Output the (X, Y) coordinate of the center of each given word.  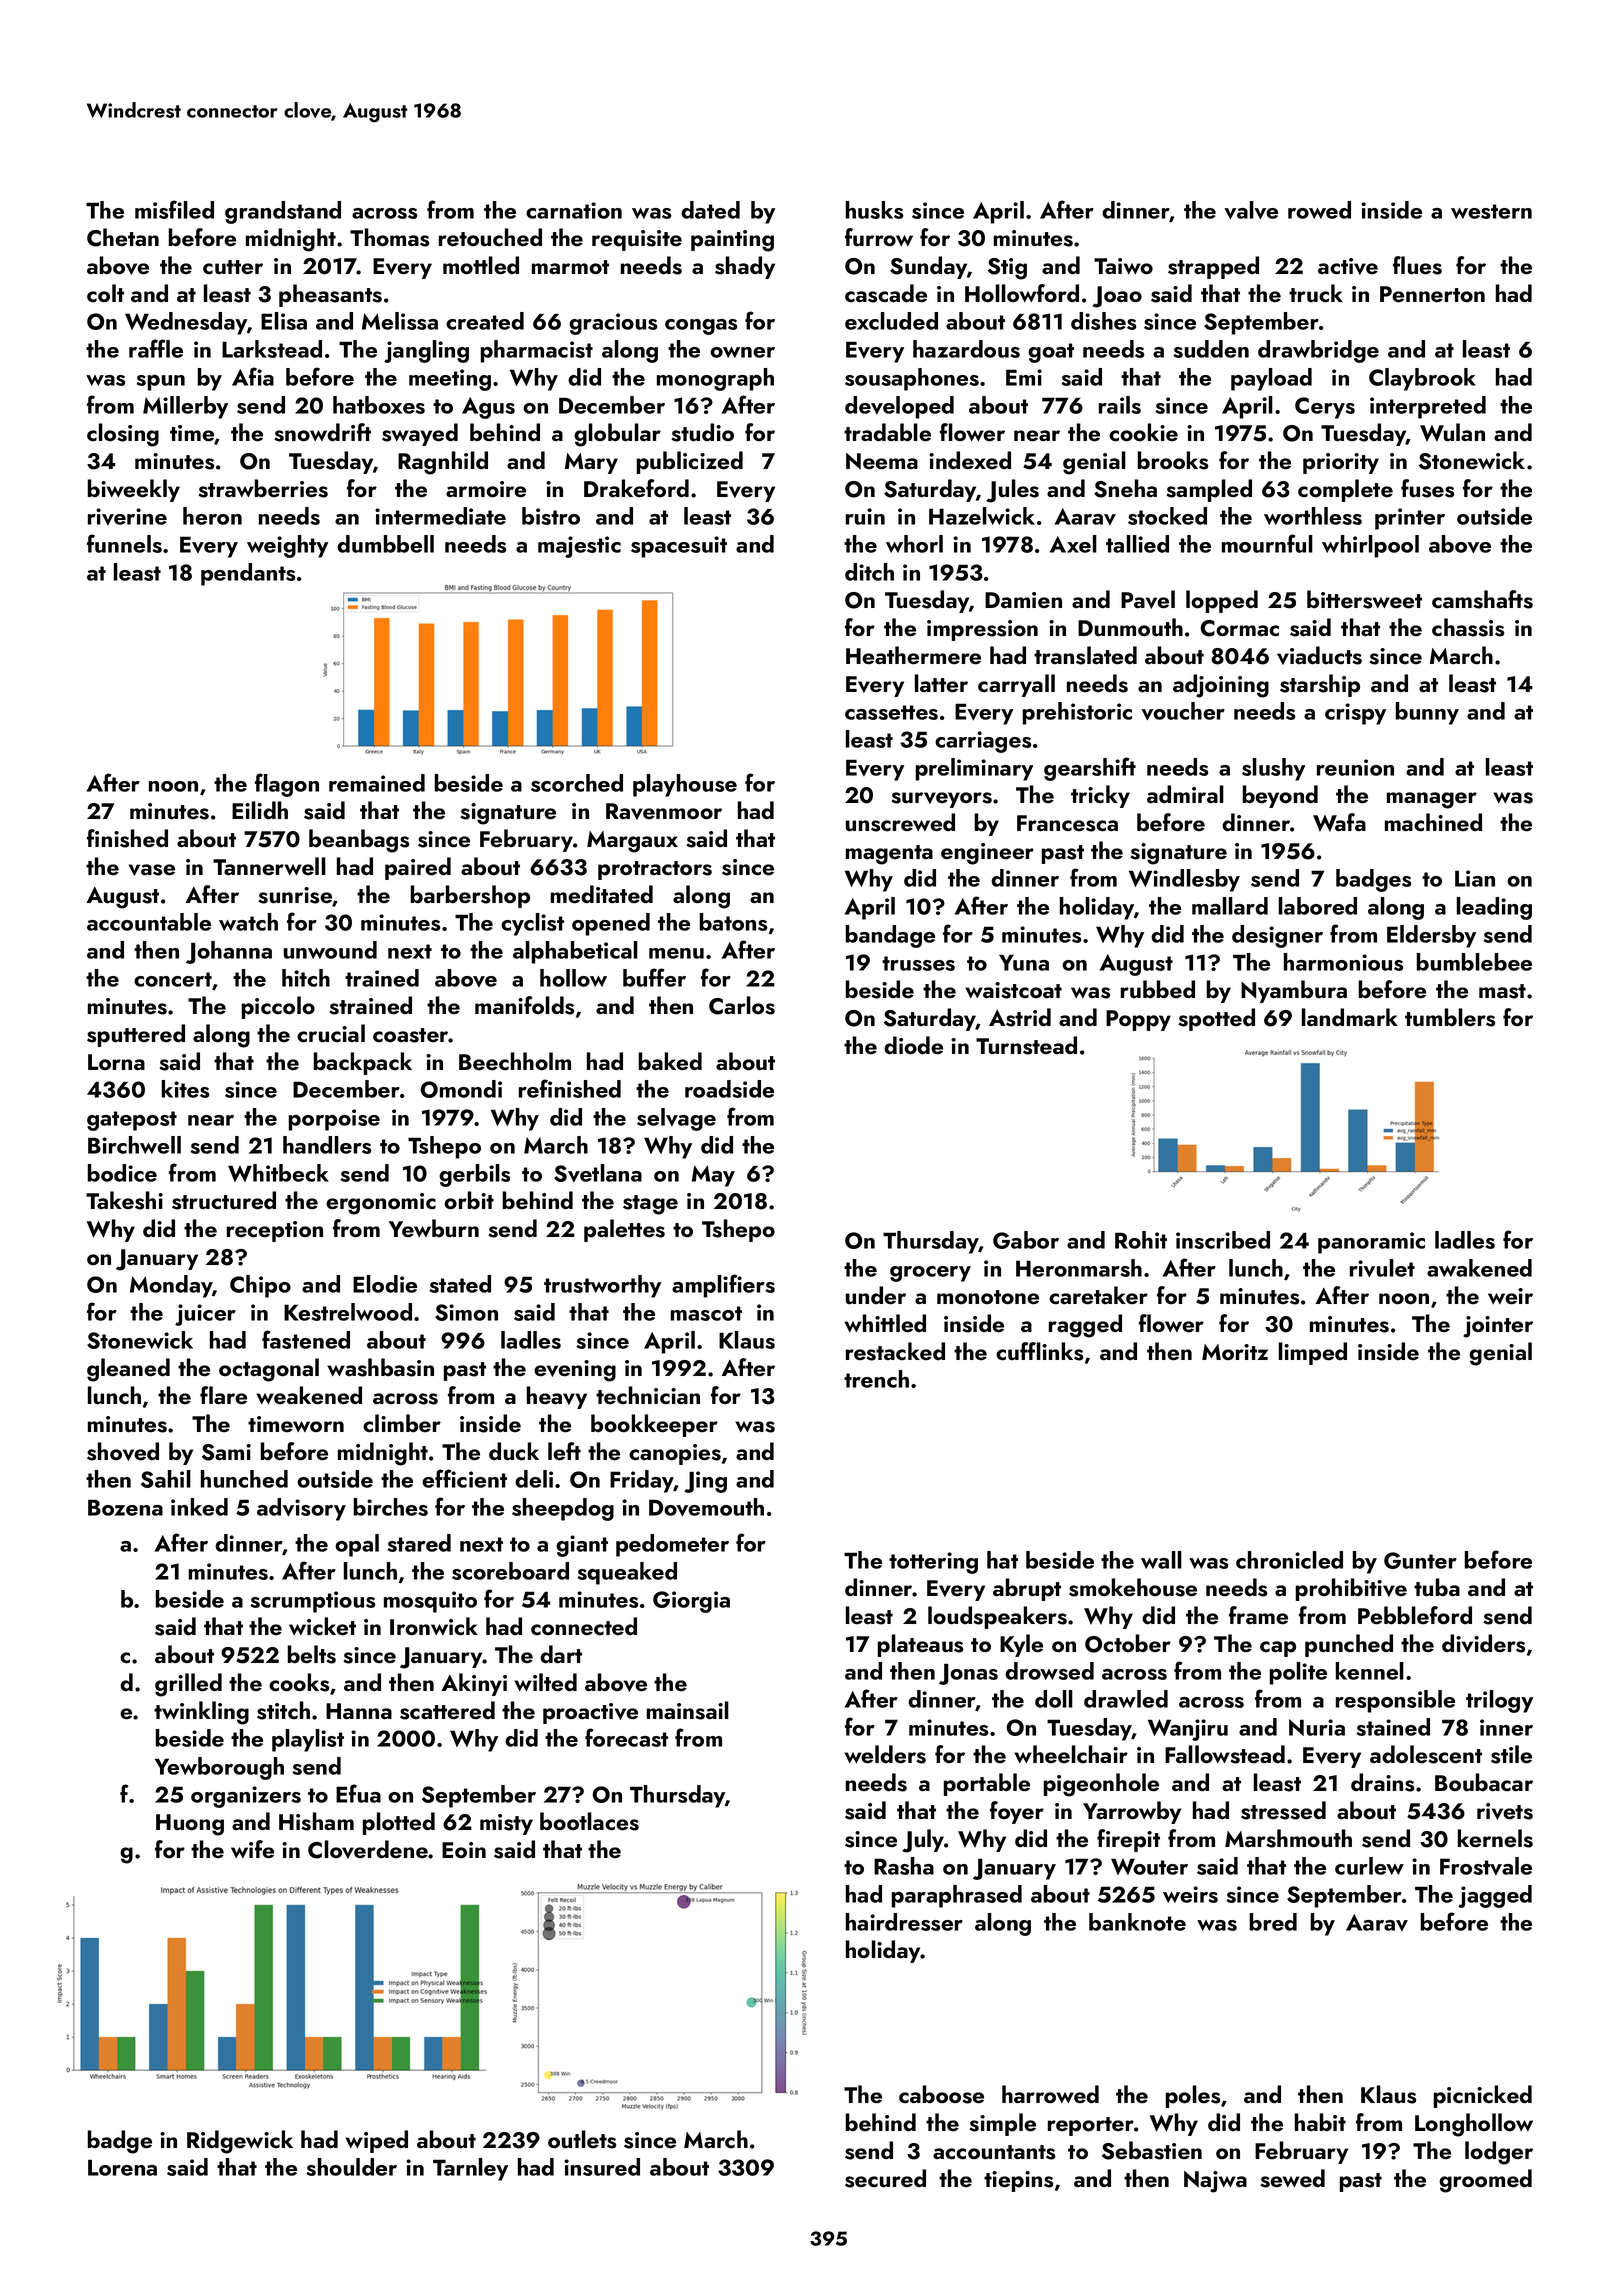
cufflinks (1039, 1351)
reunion (1355, 767)
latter (941, 683)
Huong (190, 1825)
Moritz (1235, 1352)
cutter (233, 267)
